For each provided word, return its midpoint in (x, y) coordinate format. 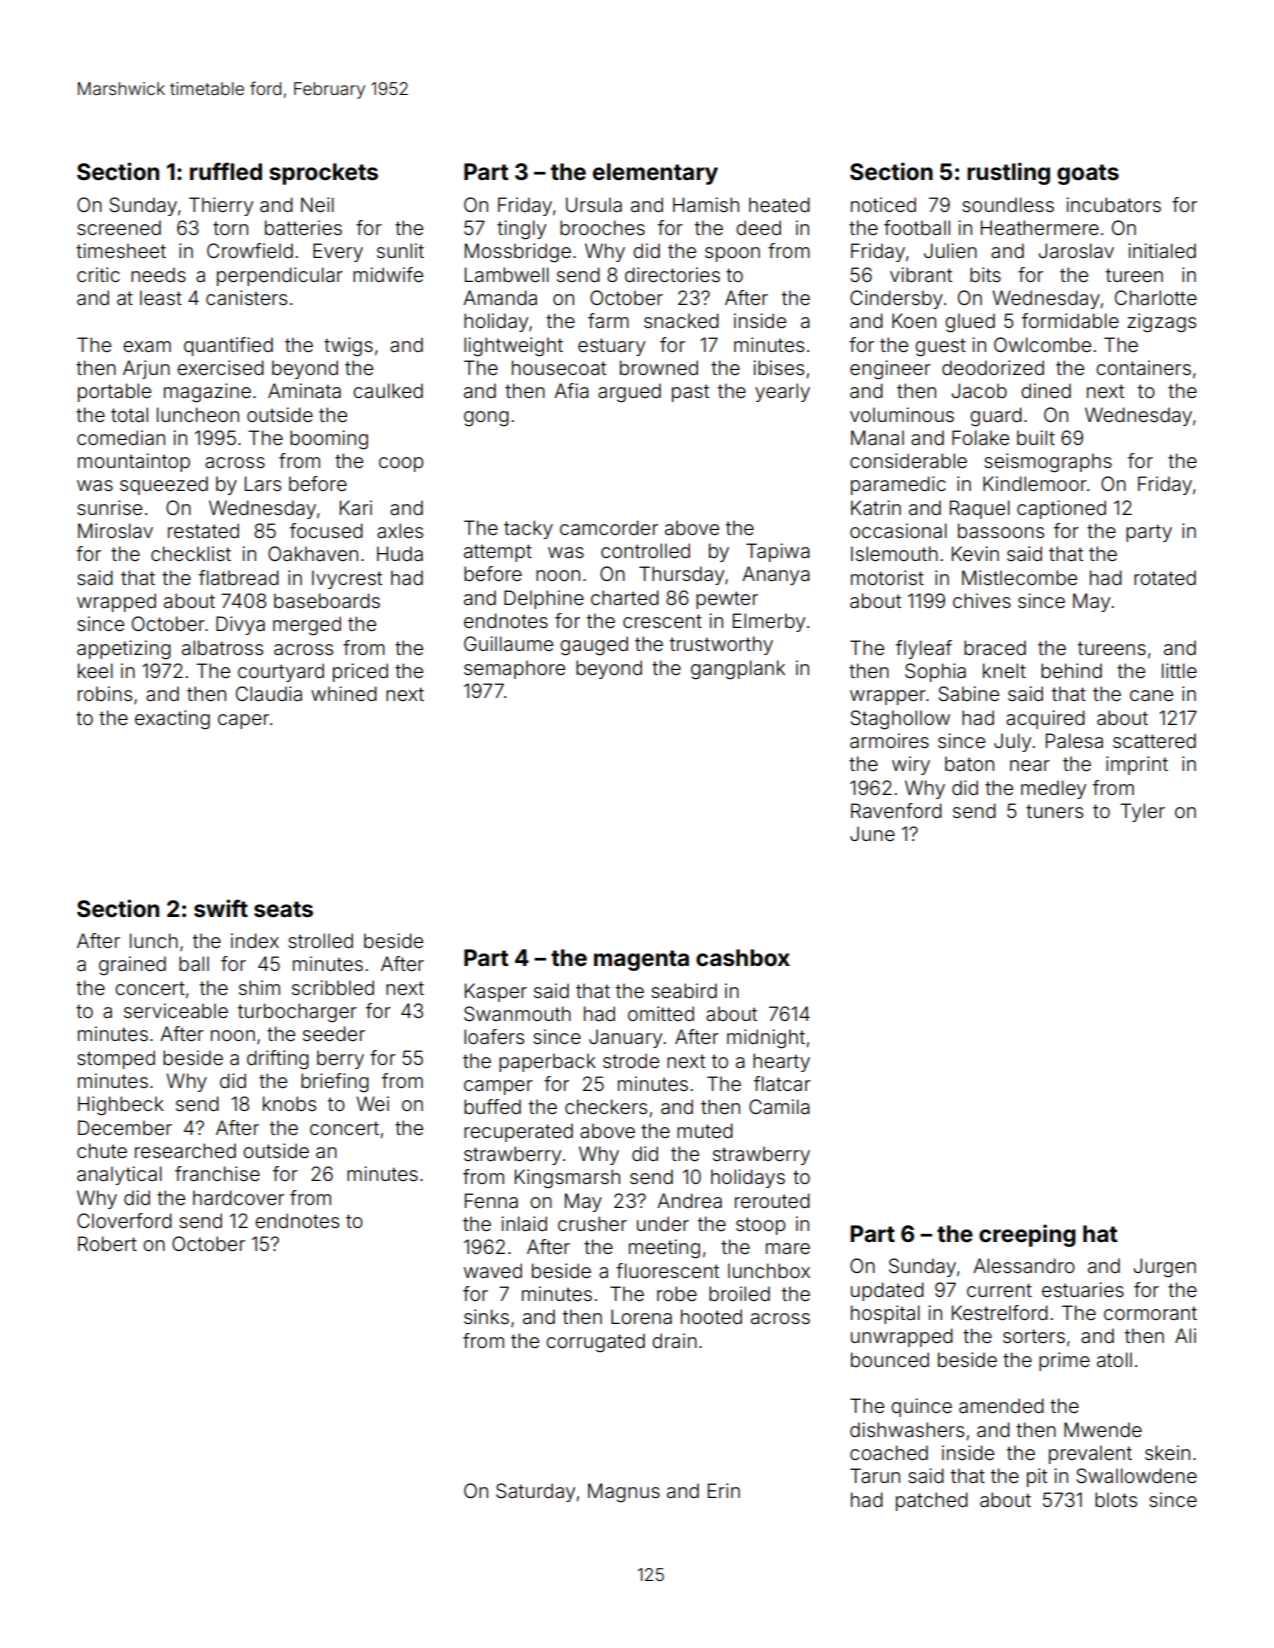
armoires (889, 740)
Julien (950, 250)
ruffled (226, 171)
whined (344, 693)
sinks (486, 1316)
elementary (655, 174)
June (872, 833)
